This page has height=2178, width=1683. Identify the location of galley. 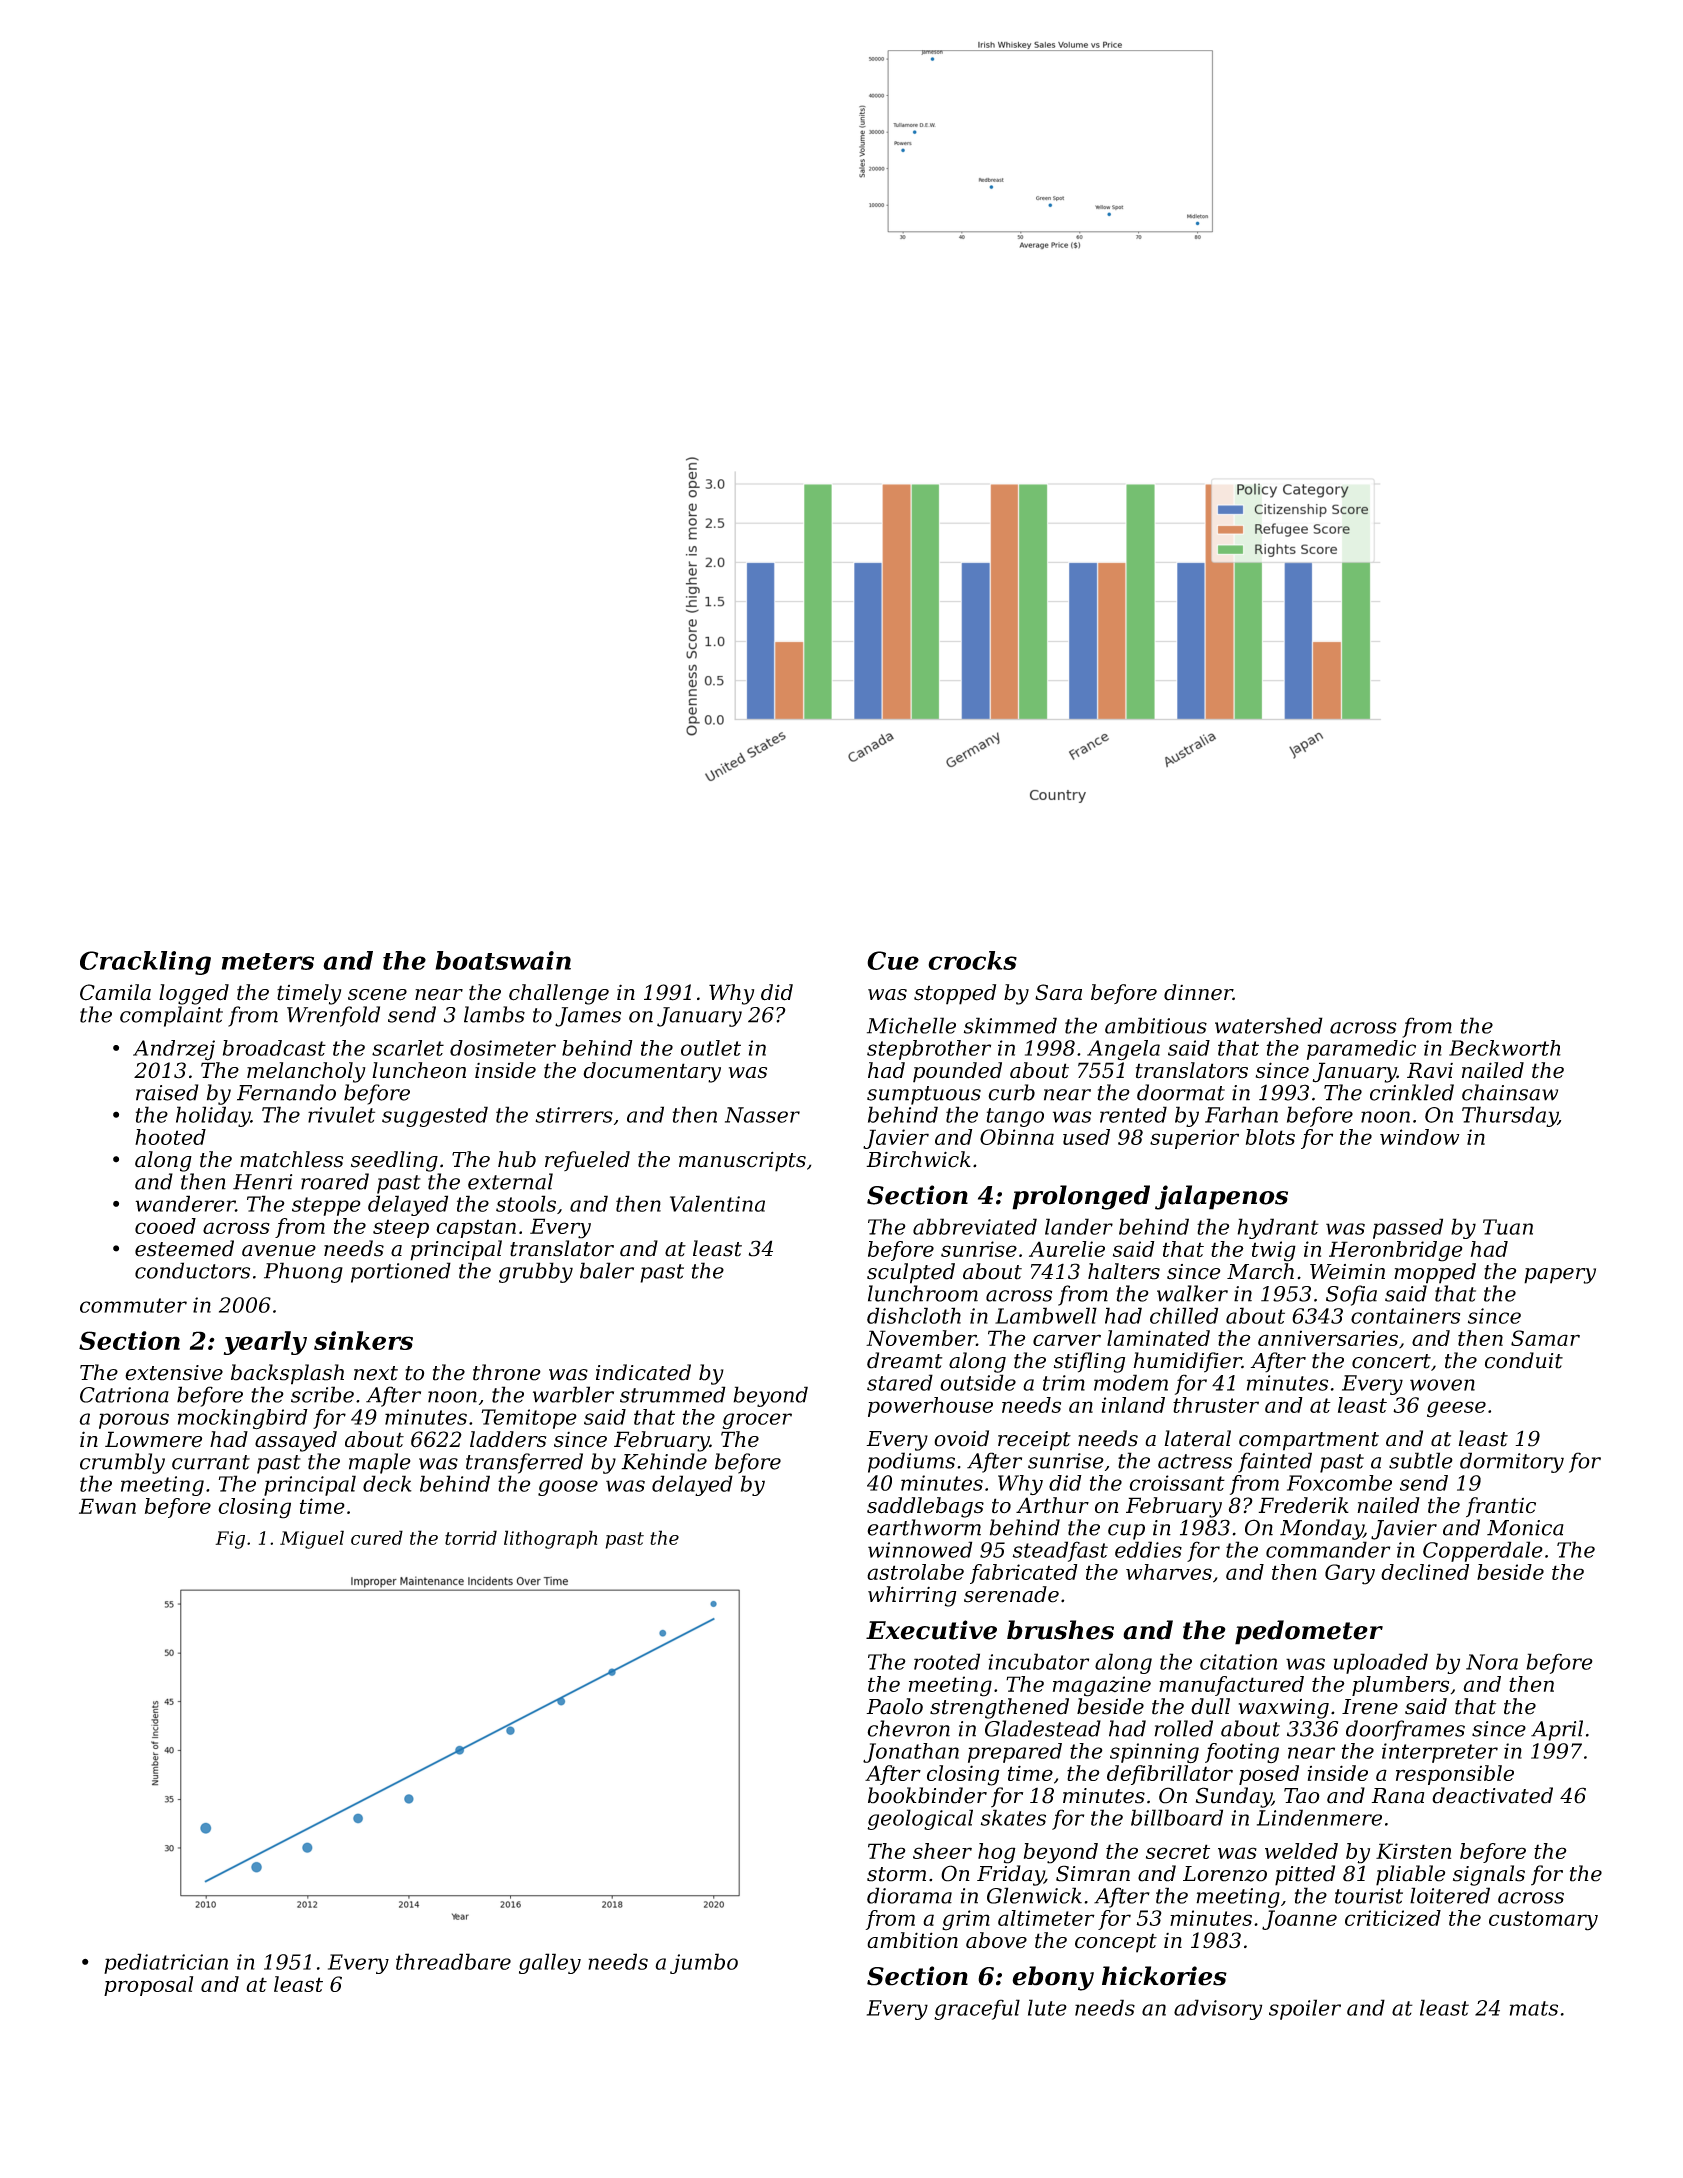
(550, 1963).
